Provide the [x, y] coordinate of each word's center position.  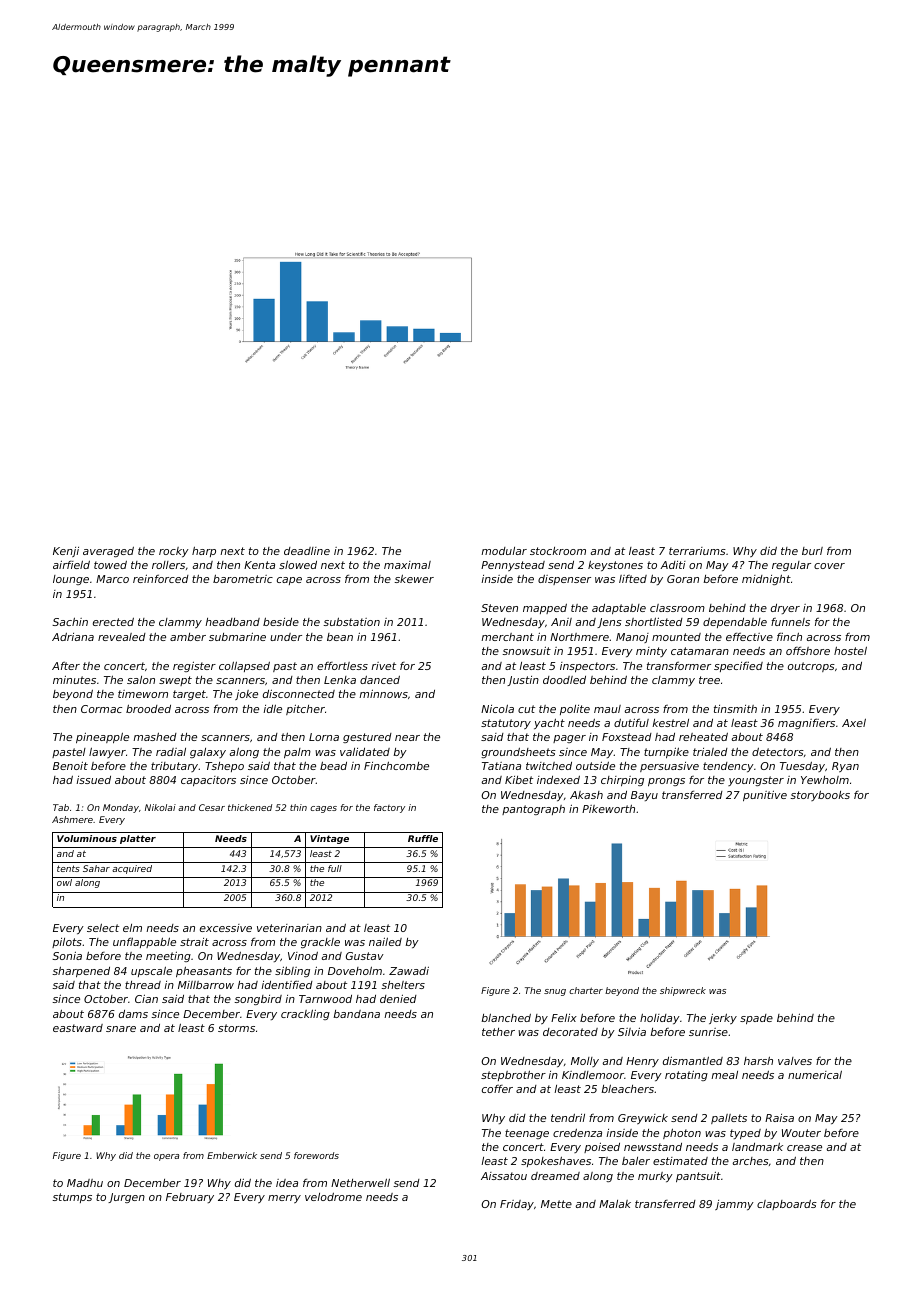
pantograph [533, 810]
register [194, 666]
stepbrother [513, 1075]
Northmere [579, 637]
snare [121, 1029]
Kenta [259, 565]
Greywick [643, 1119]
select [103, 927]
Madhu [85, 1183]
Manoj [632, 638]
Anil [561, 622]
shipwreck [683, 991]
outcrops [811, 667]
